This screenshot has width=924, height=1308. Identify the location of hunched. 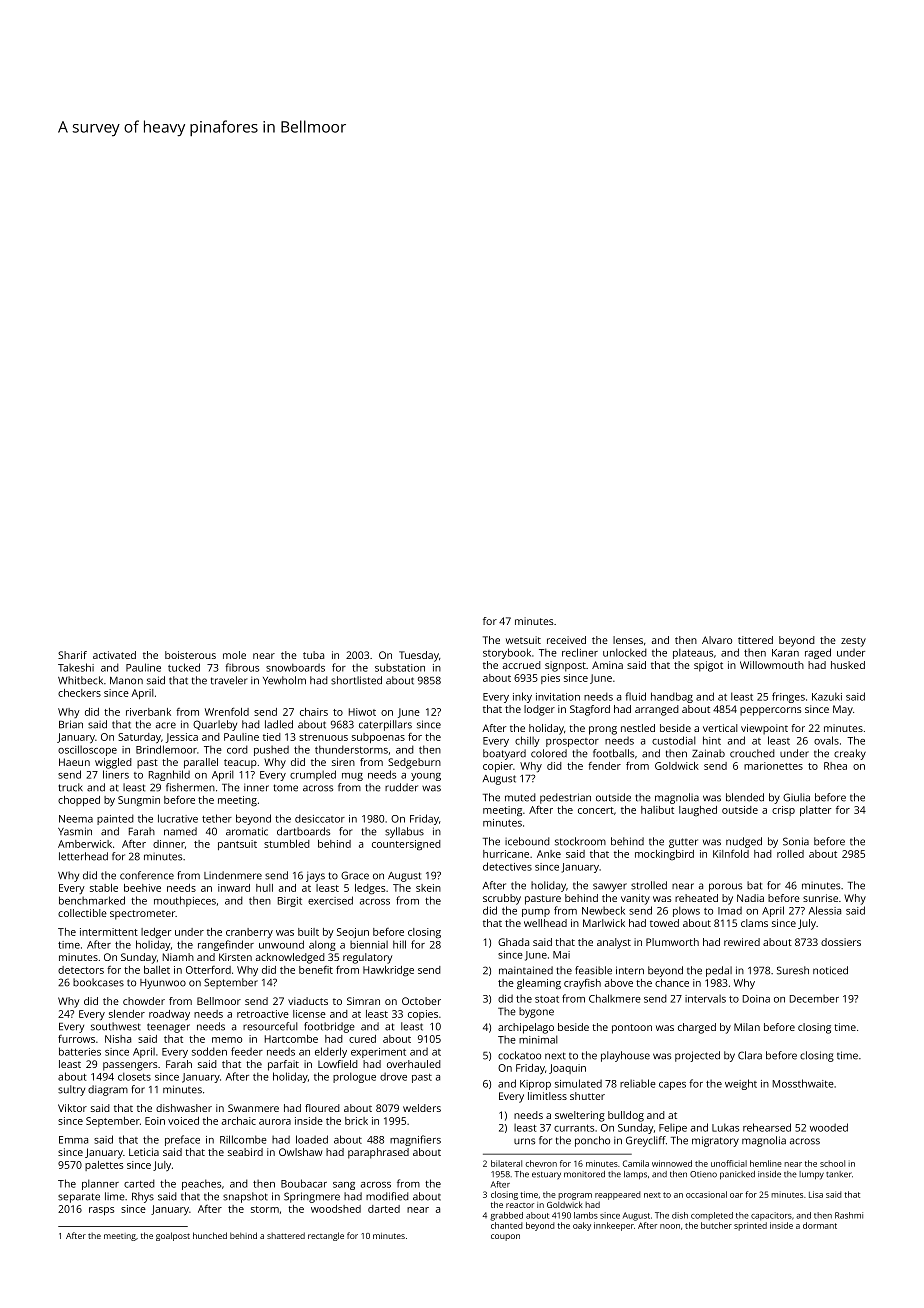
(210, 1235).
